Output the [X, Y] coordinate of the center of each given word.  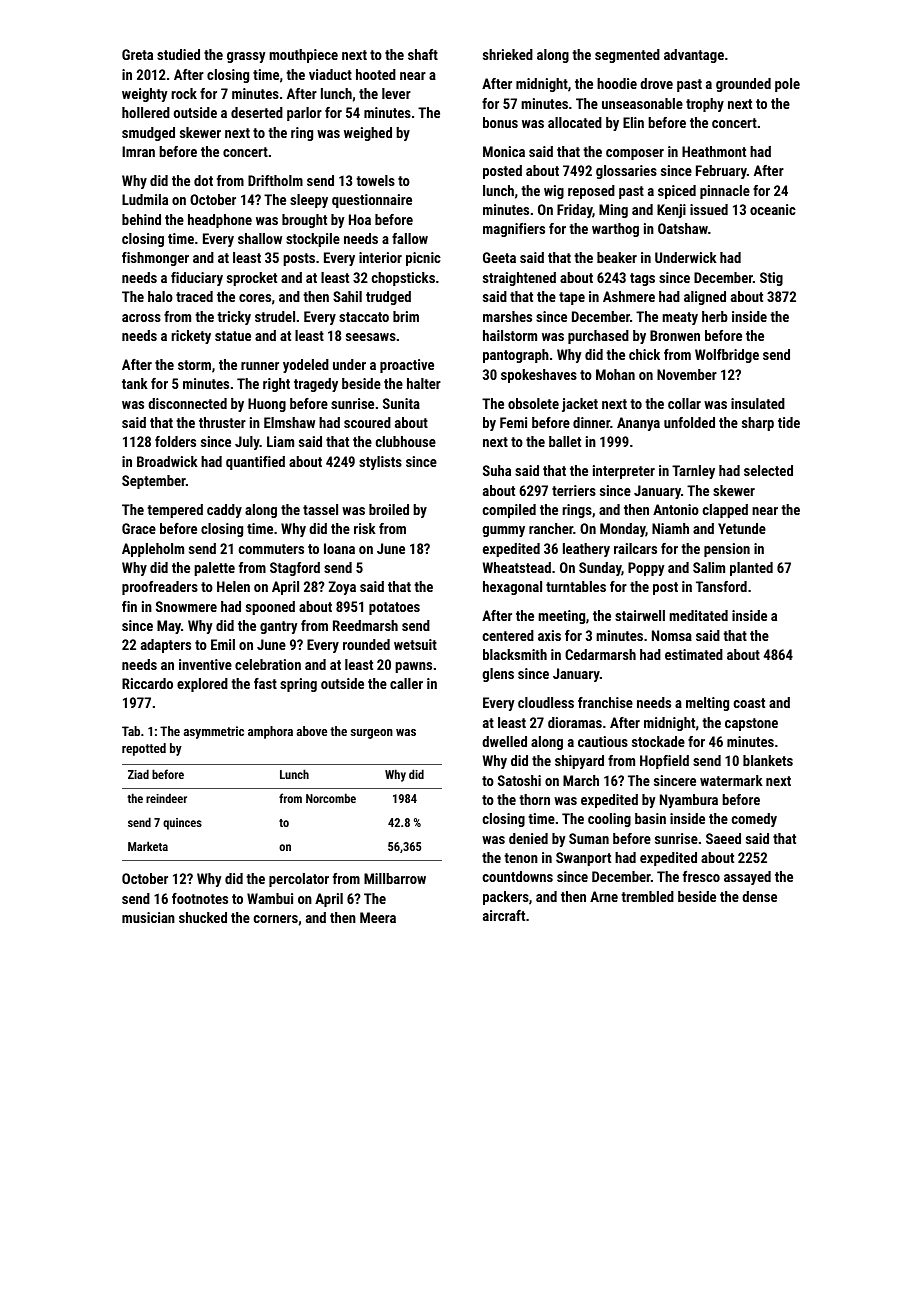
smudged [148, 134]
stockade [658, 741]
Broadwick [167, 461]
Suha [497, 470]
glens [498, 675]
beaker [617, 257]
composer [635, 154]
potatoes [394, 608]
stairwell [640, 615]
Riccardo [147, 683]
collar [684, 403]
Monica [504, 151]
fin [129, 606]
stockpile [313, 240]
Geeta [499, 257]
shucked [203, 917]
